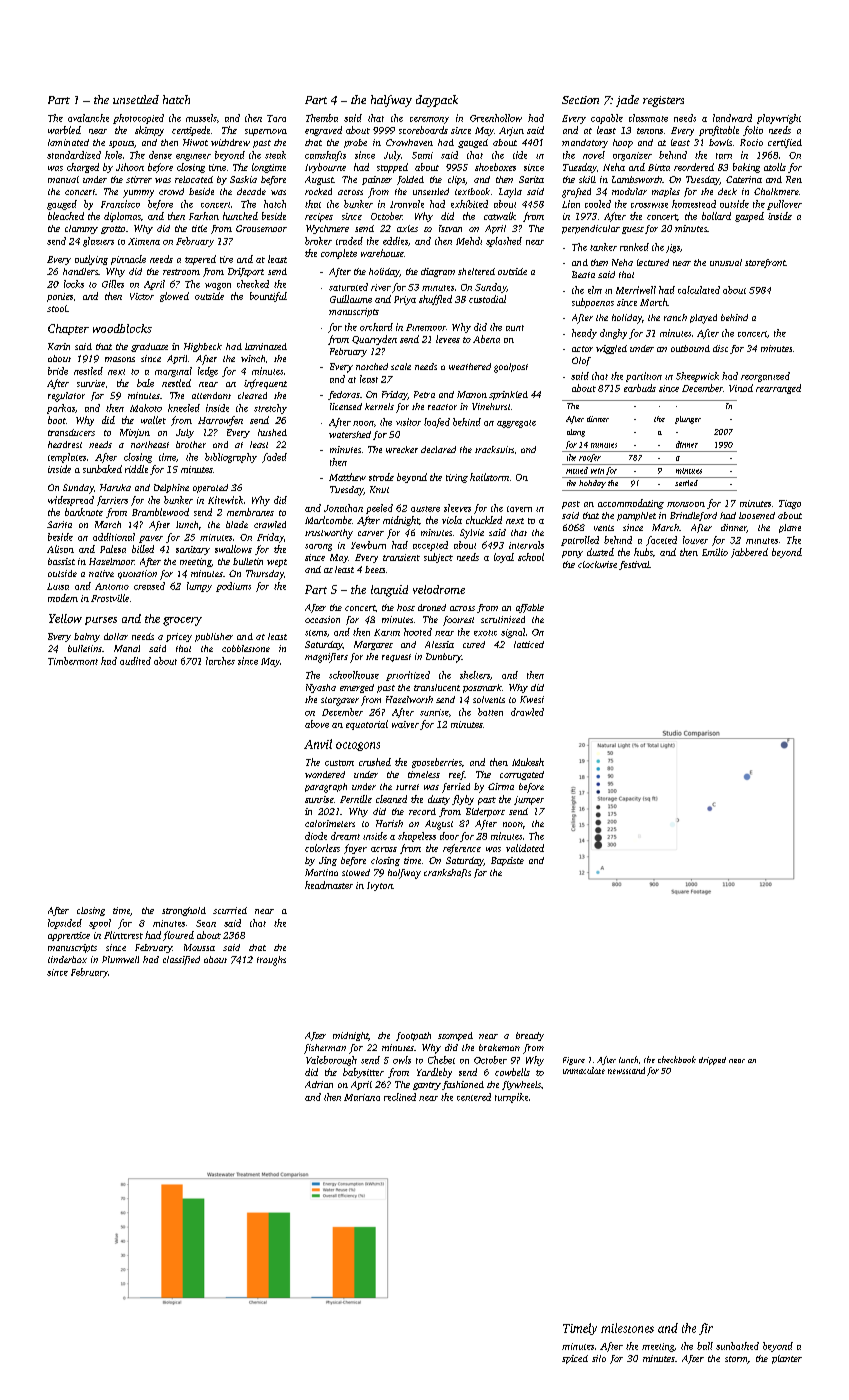 This image has width=849, height=1400. What do you see at coordinates (322, 619) in the image?
I see `occasion` at bounding box center [322, 619].
